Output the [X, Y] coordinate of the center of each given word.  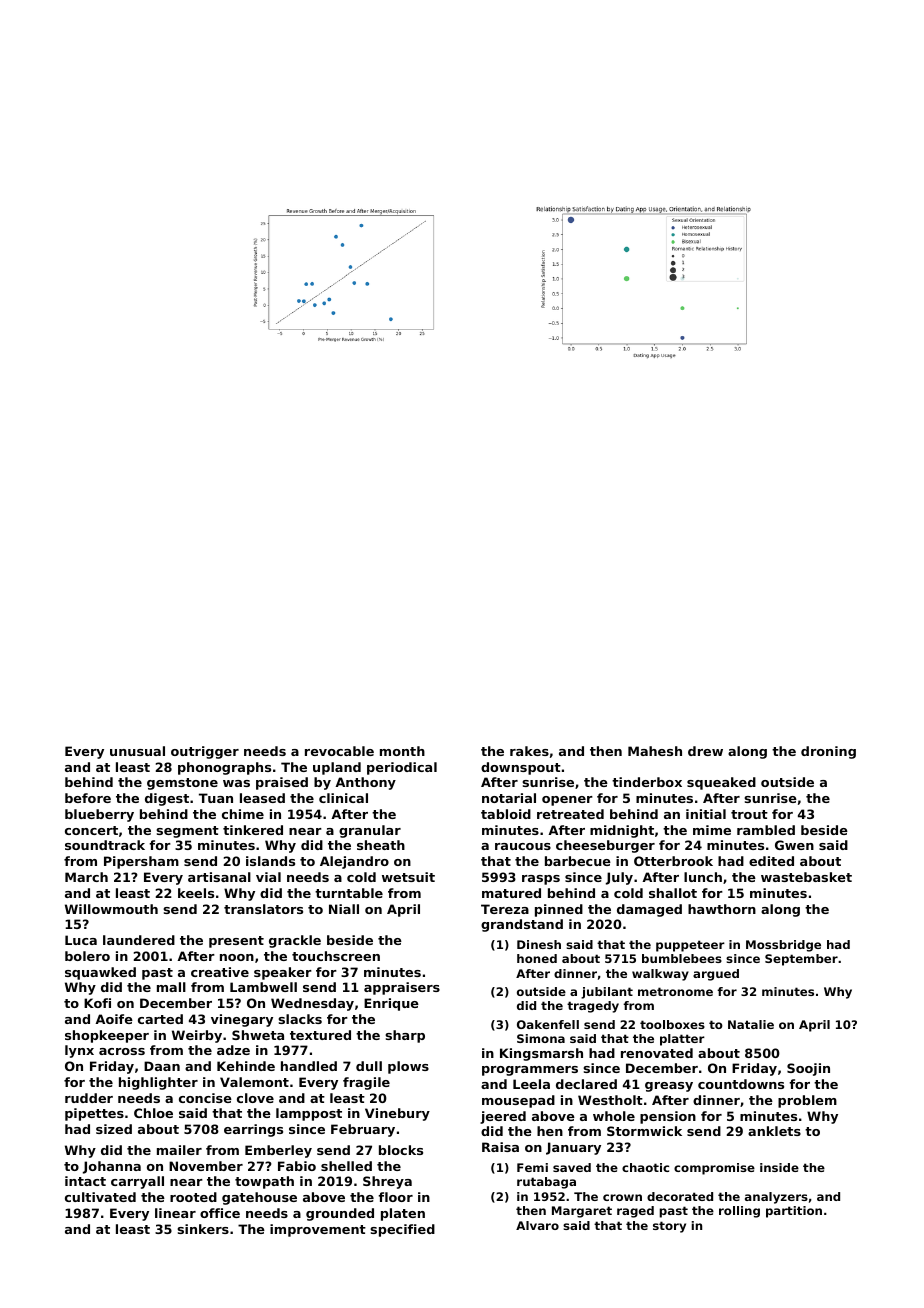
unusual [137, 751]
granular [370, 831]
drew [705, 751]
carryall [137, 1182]
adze [233, 1050]
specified [402, 1230]
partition [794, 1212]
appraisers [402, 988]
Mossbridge [783, 946]
